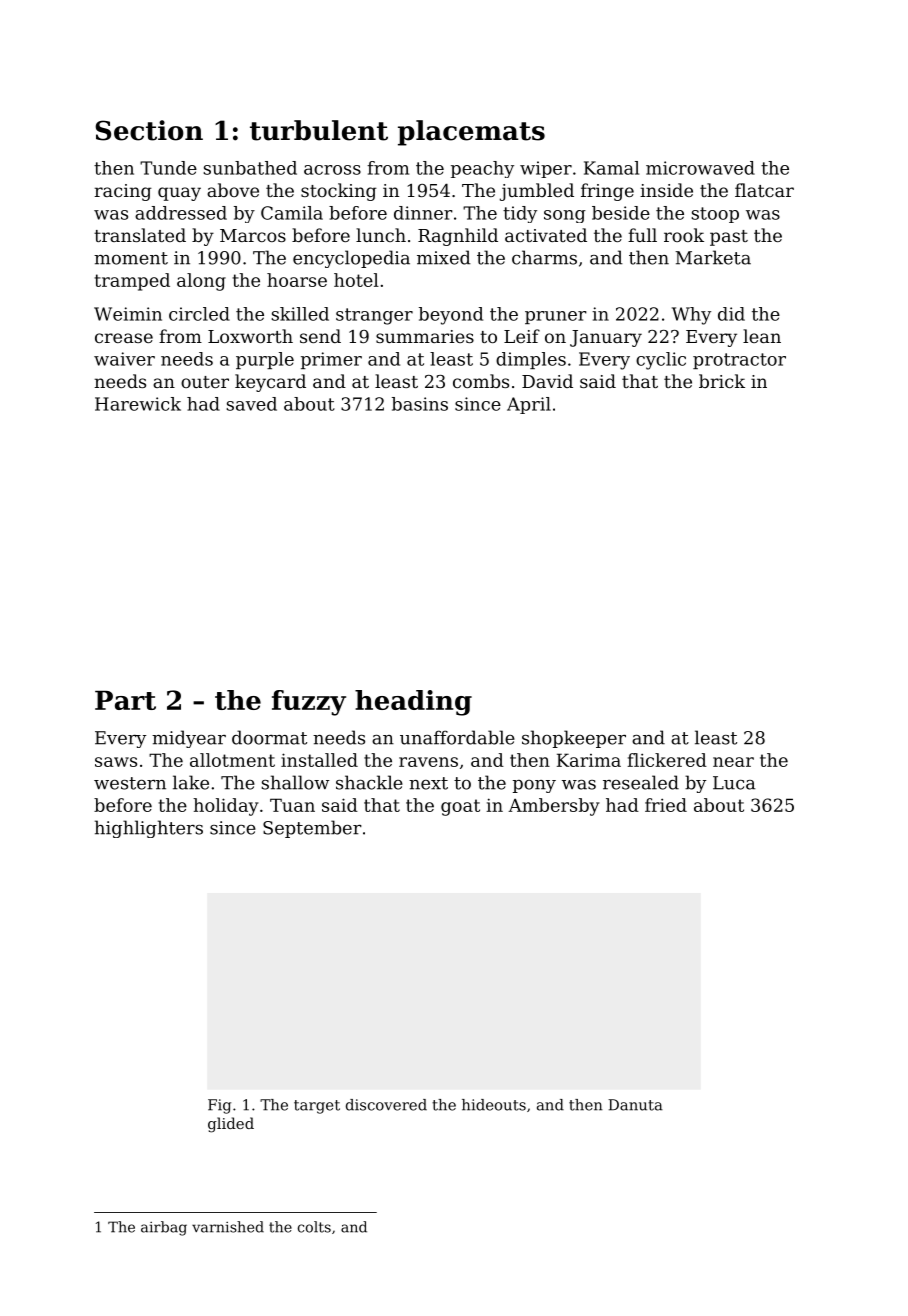  What do you see at coordinates (309, 703) in the screenshot?
I see `fuzzy` at bounding box center [309, 703].
